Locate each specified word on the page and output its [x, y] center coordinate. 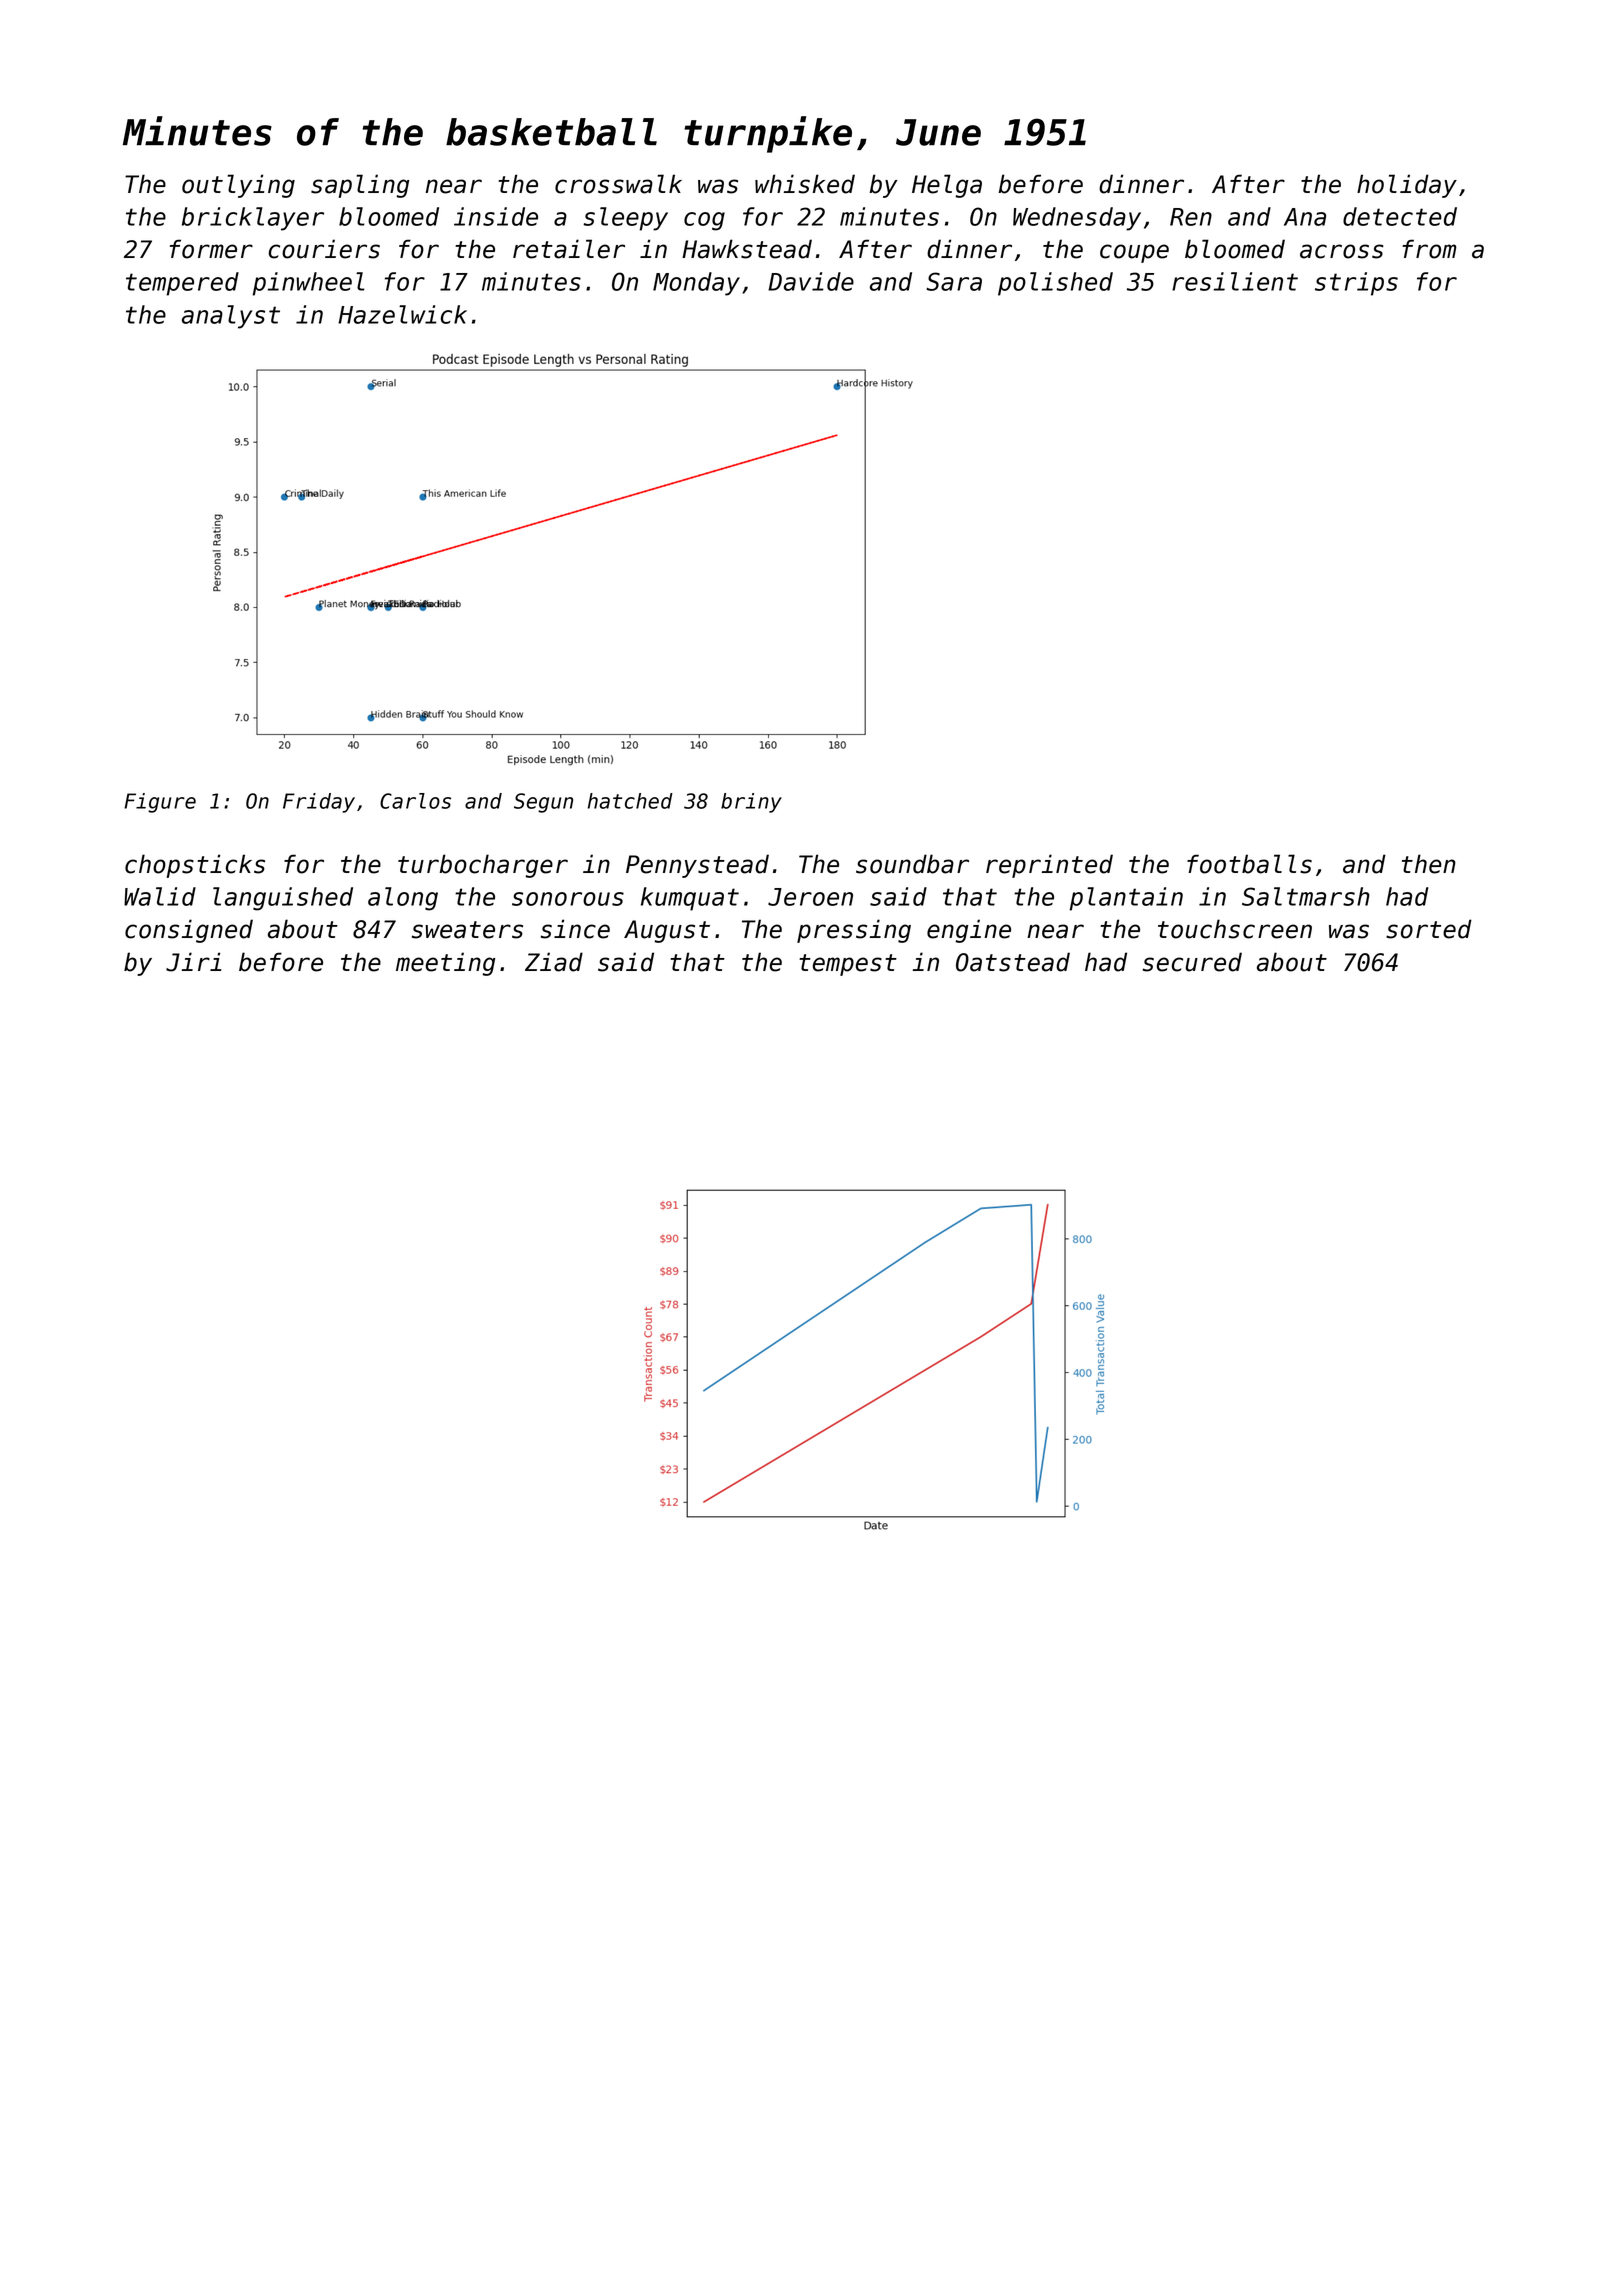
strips [1356, 284]
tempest [848, 965]
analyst [231, 317]
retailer [569, 249]
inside [496, 216]
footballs [1249, 864]
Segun [543, 803]
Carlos [415, 801]
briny [751, 803]
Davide [811, 281]
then [1429, 864]
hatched [630, 801]
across [1341, 251]
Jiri [194, 962]
